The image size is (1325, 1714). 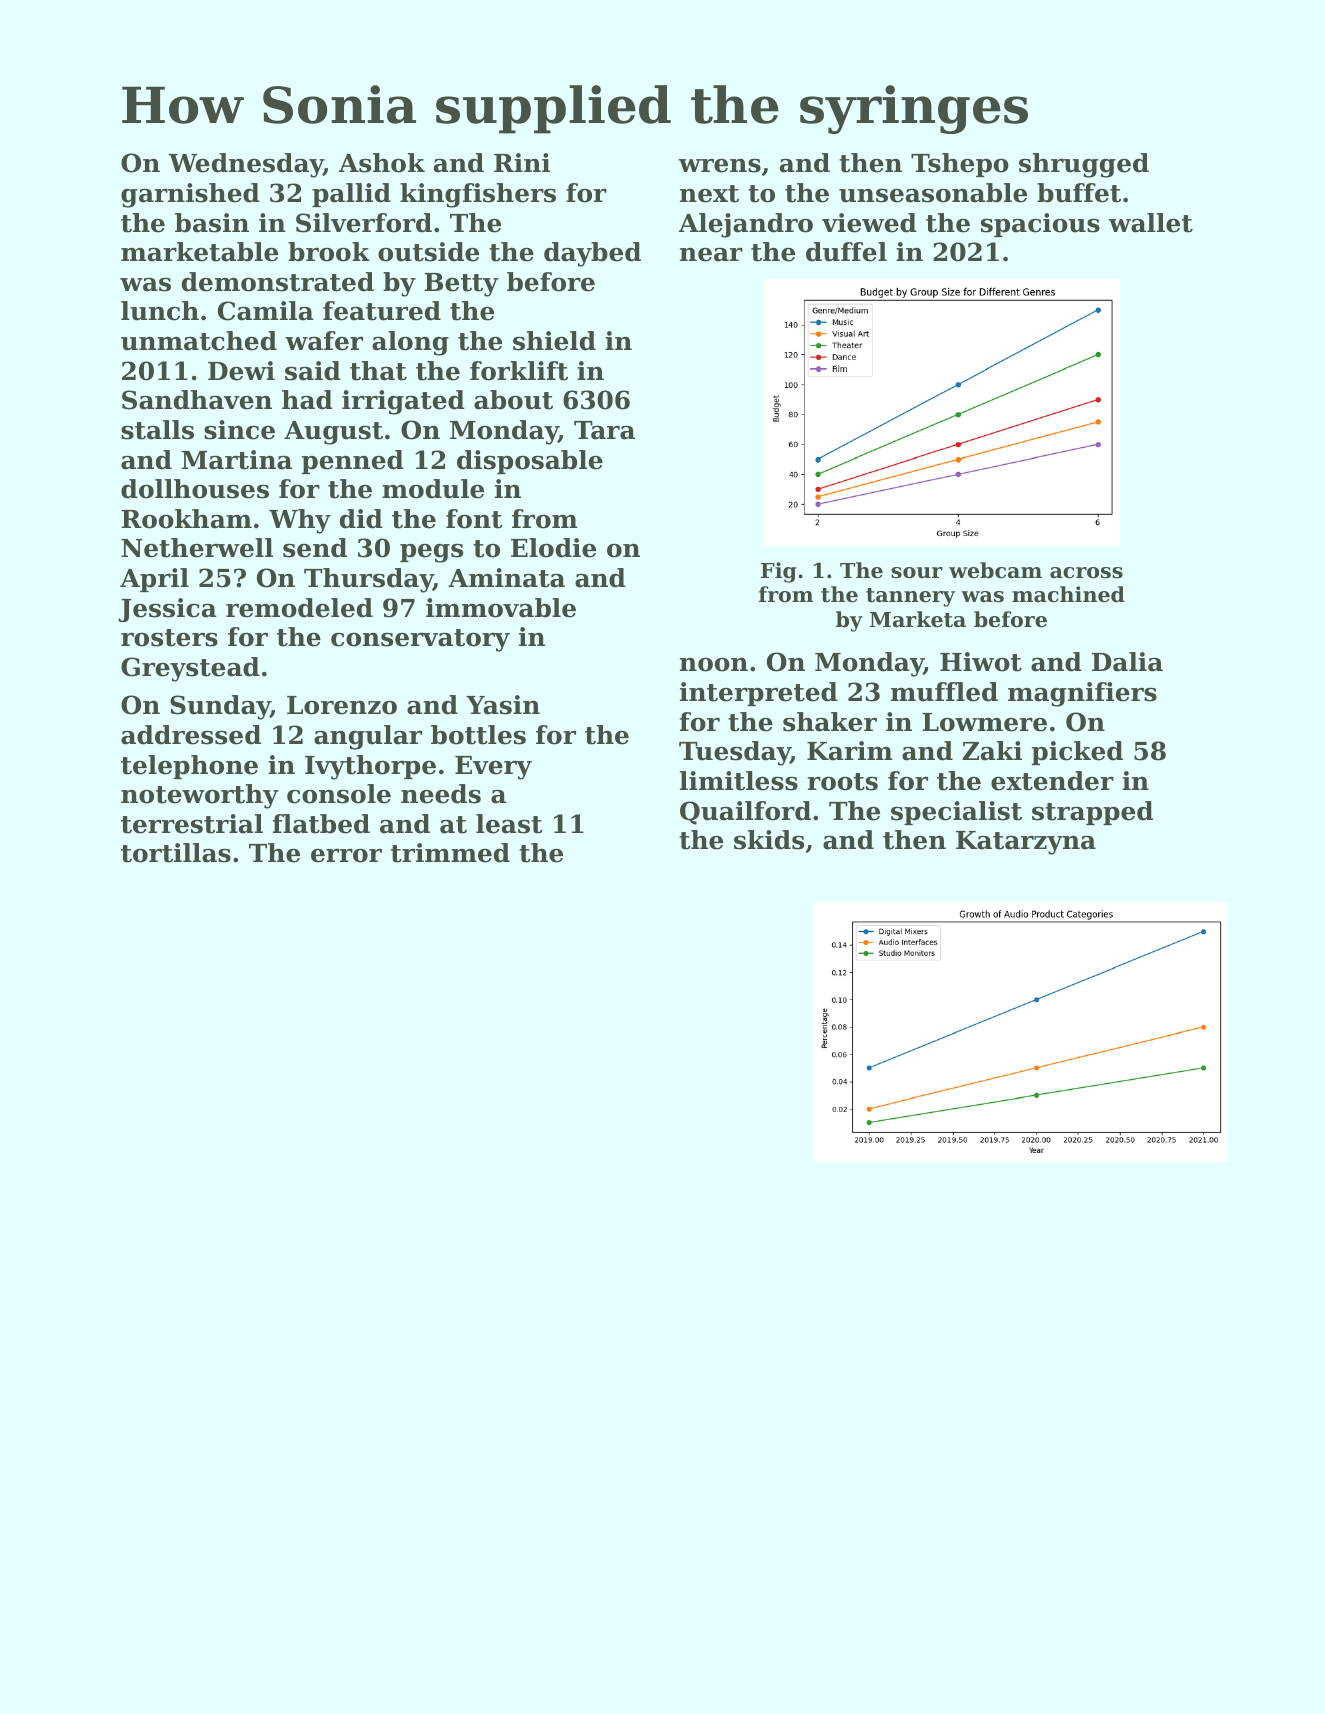 What do you see at coordinates (339, 794) in the image?
I see `console` at bounding box center [339, 794].
